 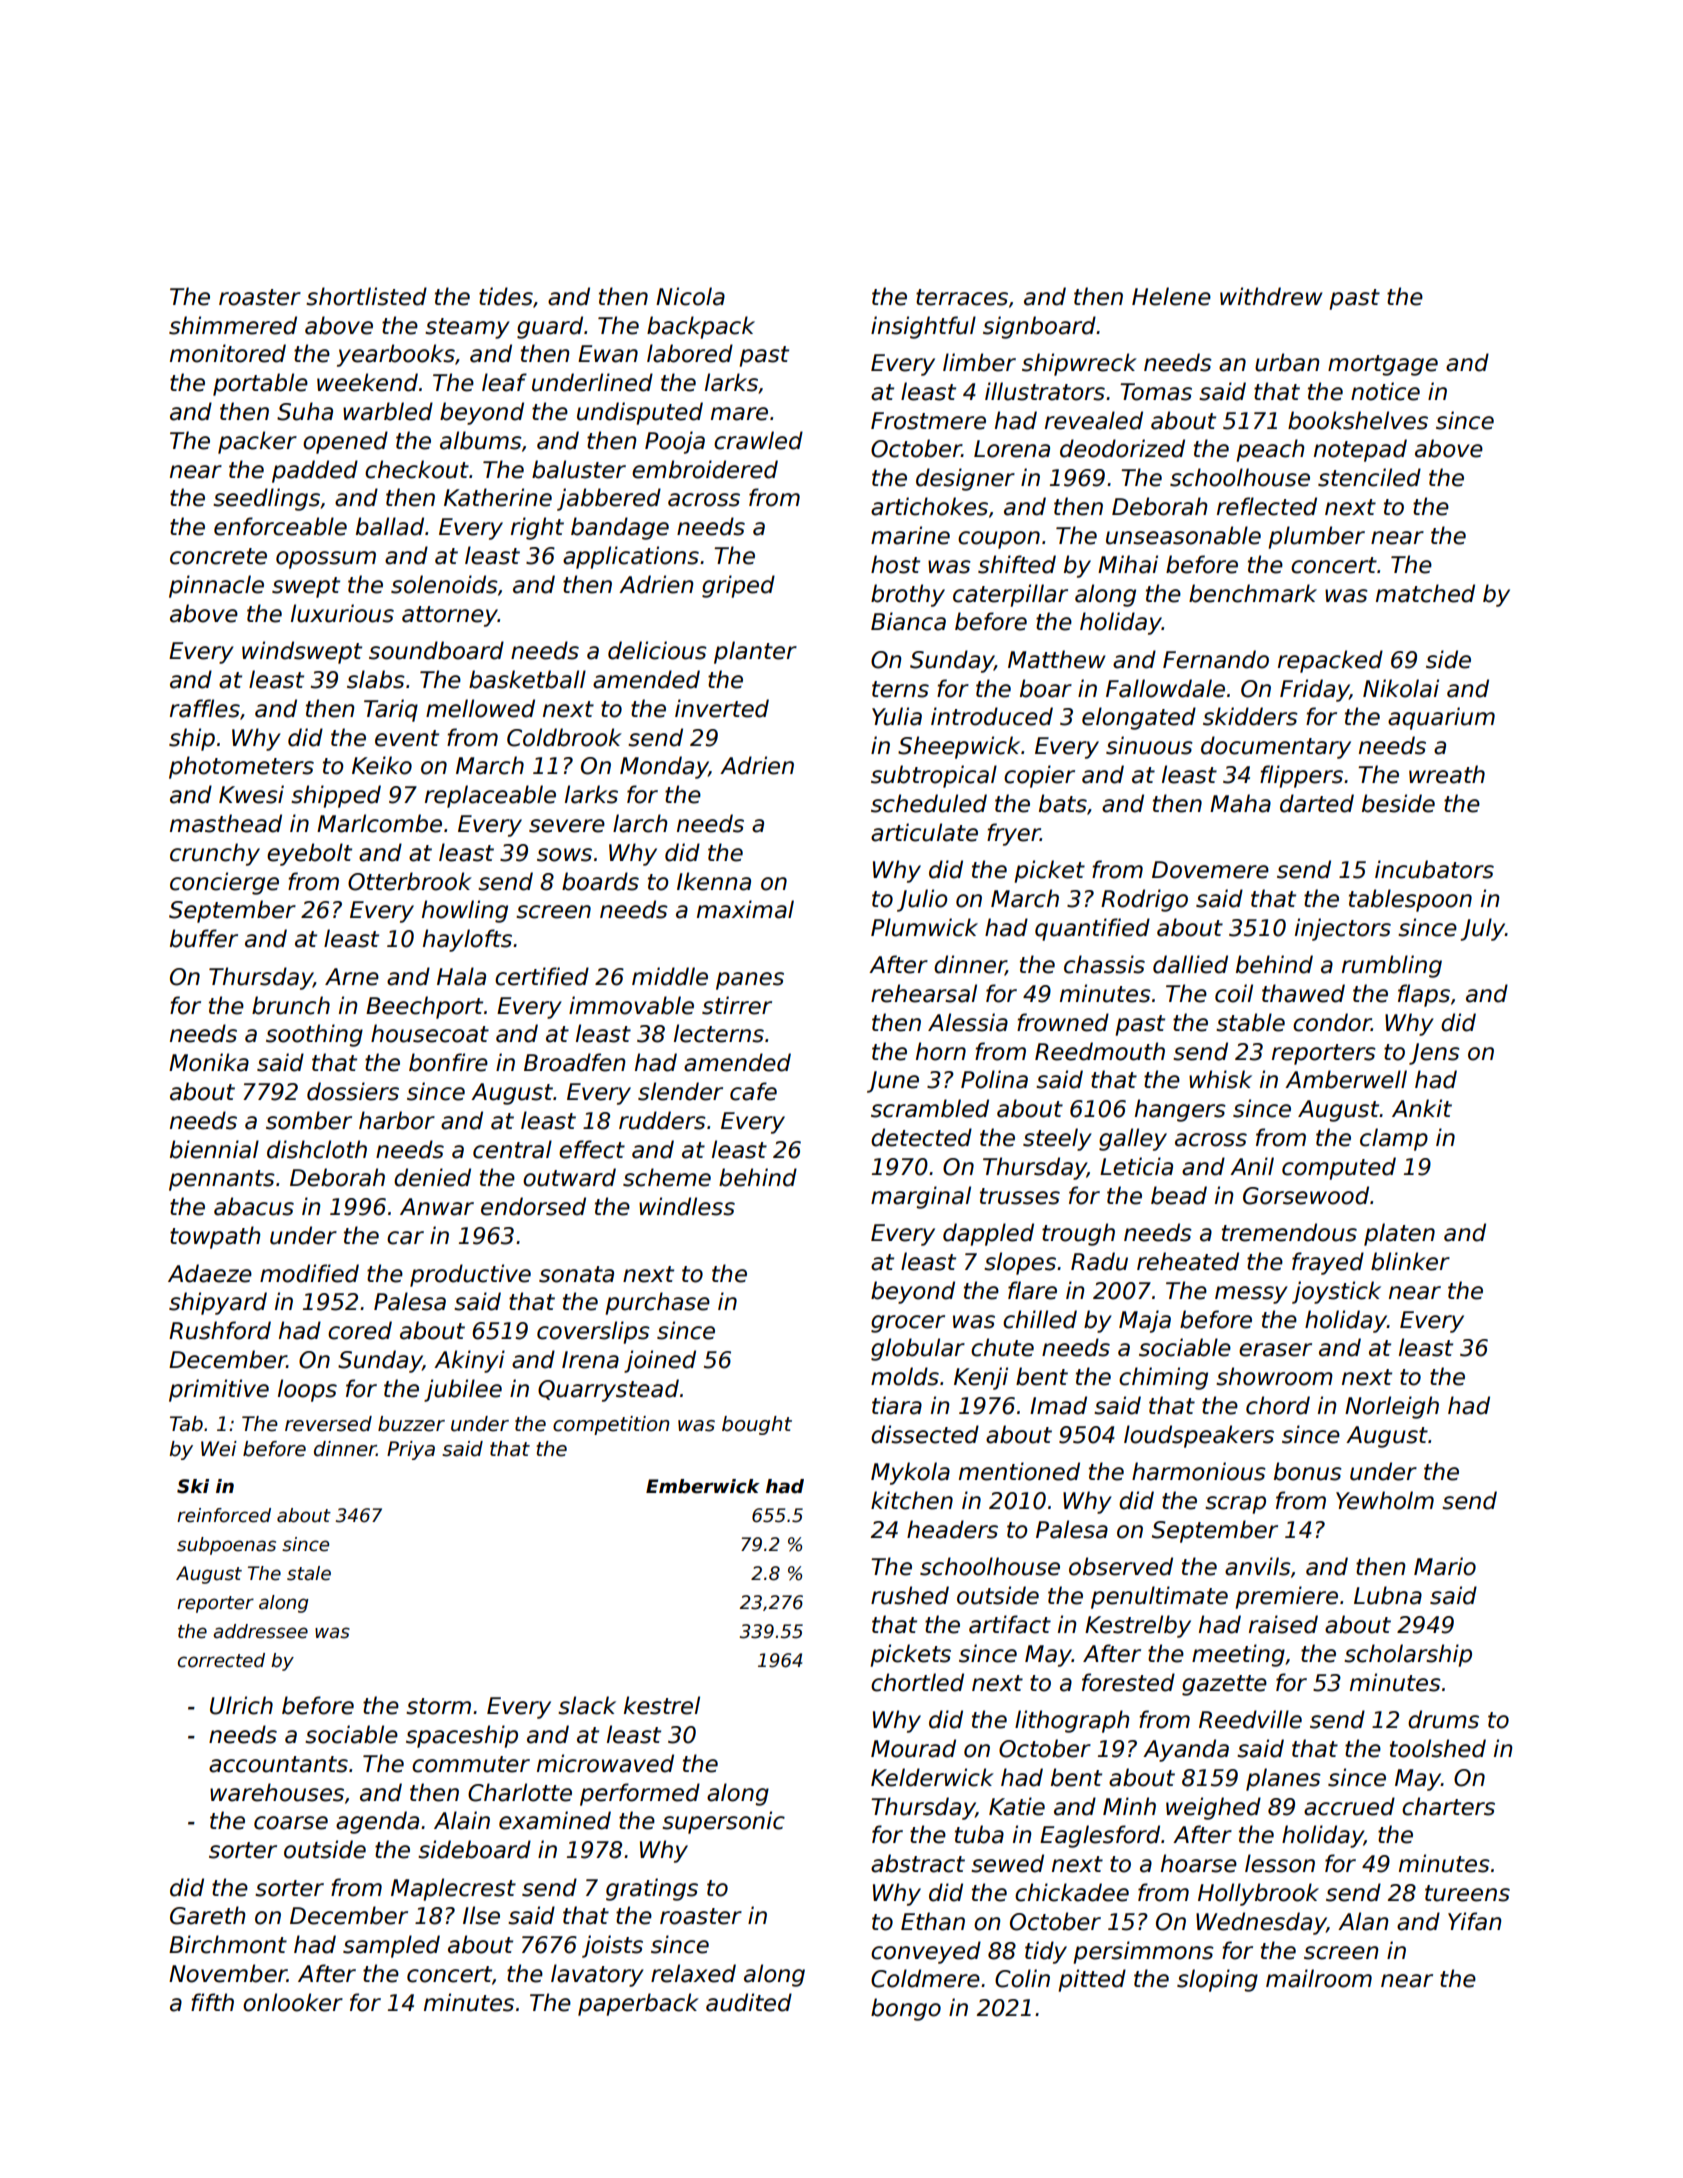 I want to click on bongo, so click(x=906, y=2009).
